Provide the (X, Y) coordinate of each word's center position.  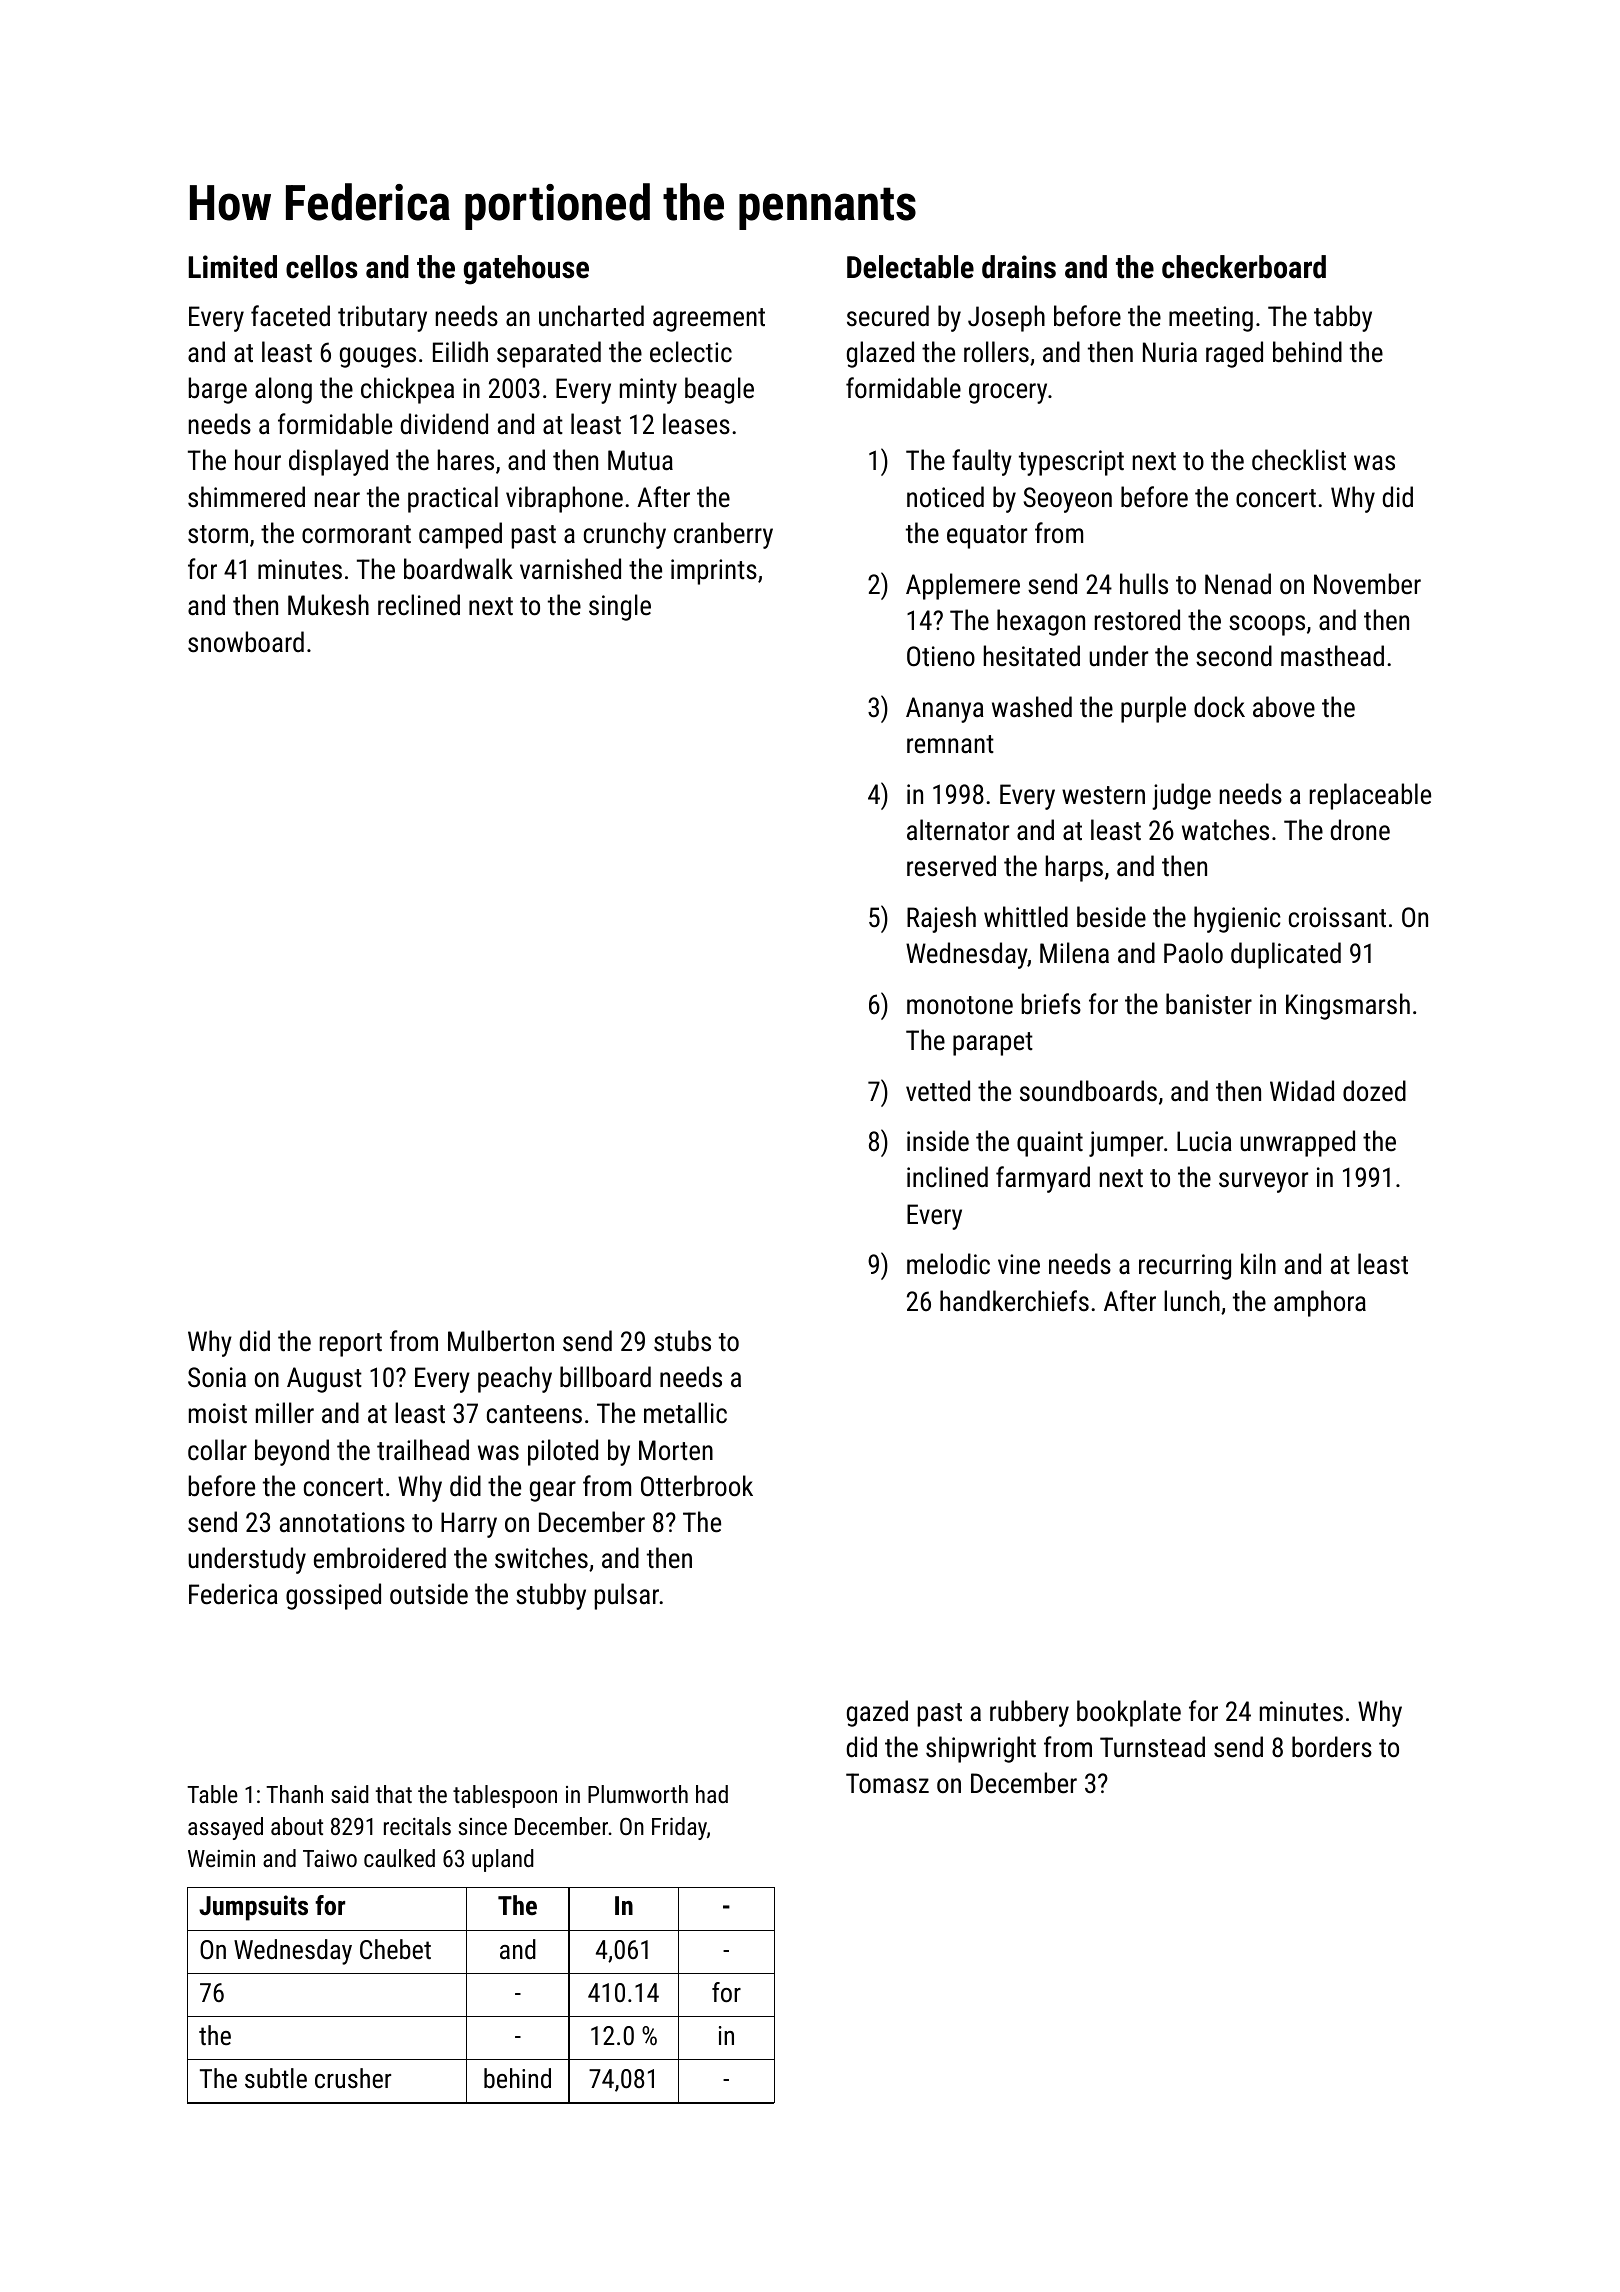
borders (1332, 1747)
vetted (938, 1091)
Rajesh (941, 919)
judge (1181, 796)
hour (258, 460)
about (297, 1826)
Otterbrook (697, 1486)
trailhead (423, 1450)
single (620, 607)
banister (1209, 1004)
